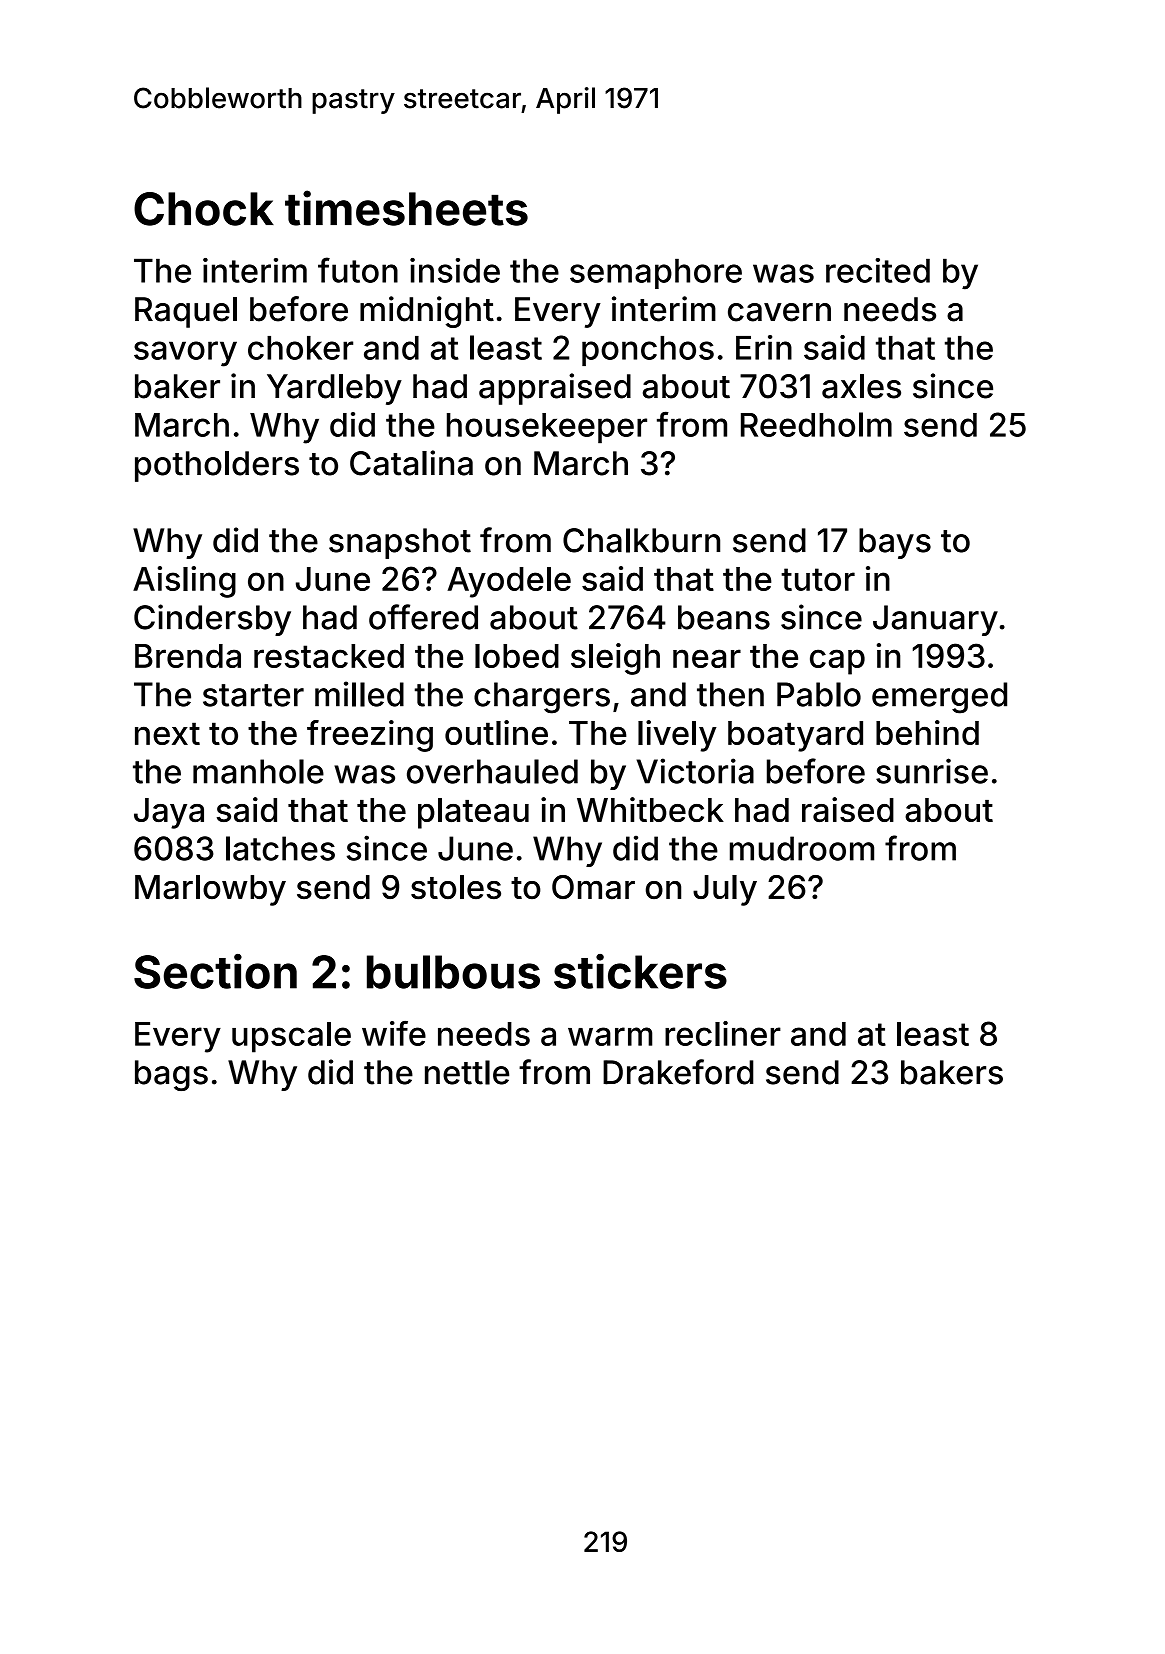 The image size is (1165, 1654). Describe the element at coordinates (725, 890) in the page. I see `July` at that location.
